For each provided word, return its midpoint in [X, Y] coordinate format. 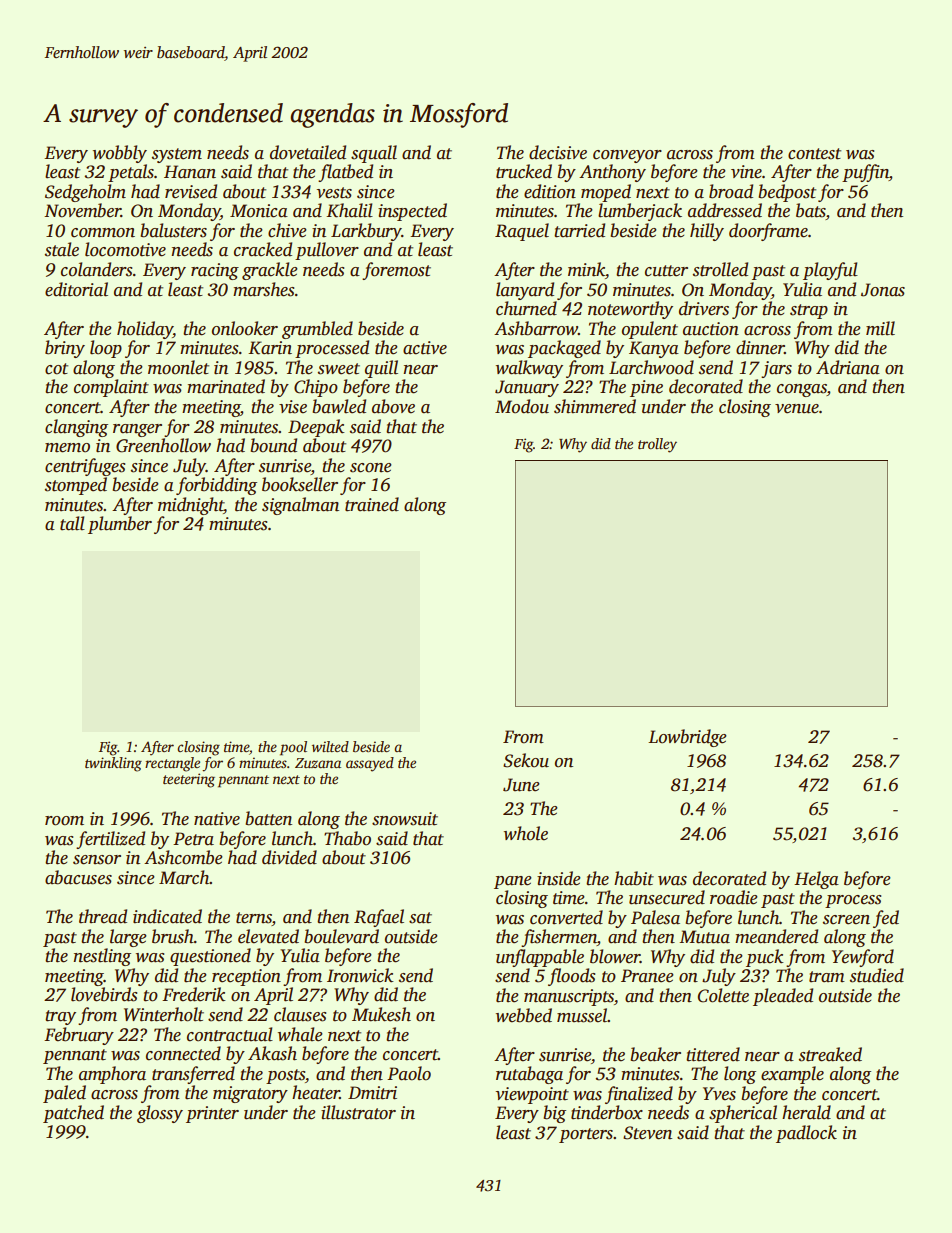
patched [73, 1114]
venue [797, 409]
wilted [330, 746]
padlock [806, 1134]
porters [586, 1135]
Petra [193, 839]
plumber [120, 525]
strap [809, 311]
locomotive [125, 249]
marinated [226, 386]
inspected [412, 212]
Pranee [647, 976]
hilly [707, 232]
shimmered [595, 406]
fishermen [559, 938]
